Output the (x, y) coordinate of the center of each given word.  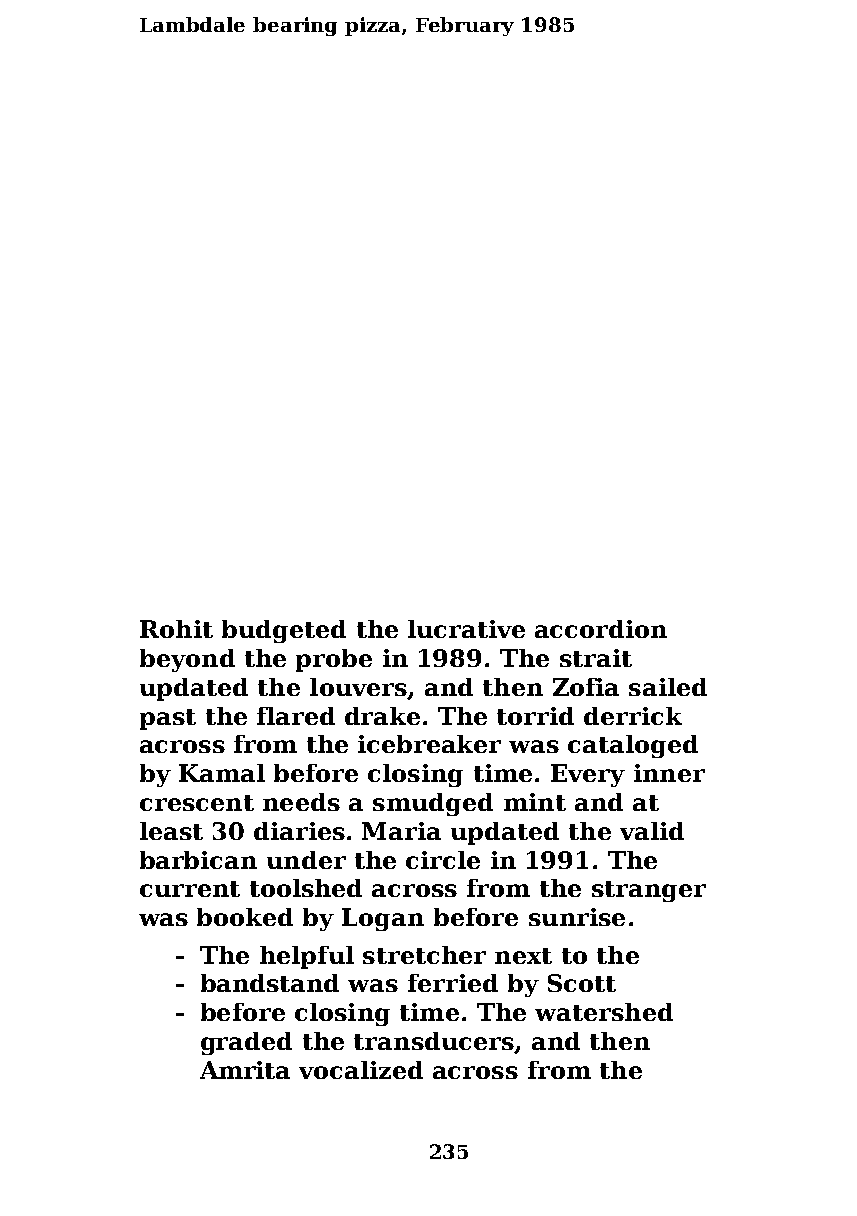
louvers (358, 687)
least (171, 831)
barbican (198, 860)
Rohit (176, 629)
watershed (604, 1012)
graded (246, 1043)
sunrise (577, 917)
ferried (453, 983)
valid (652, 831)
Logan (383, 919)
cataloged (633, 746)
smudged (433, 804)
